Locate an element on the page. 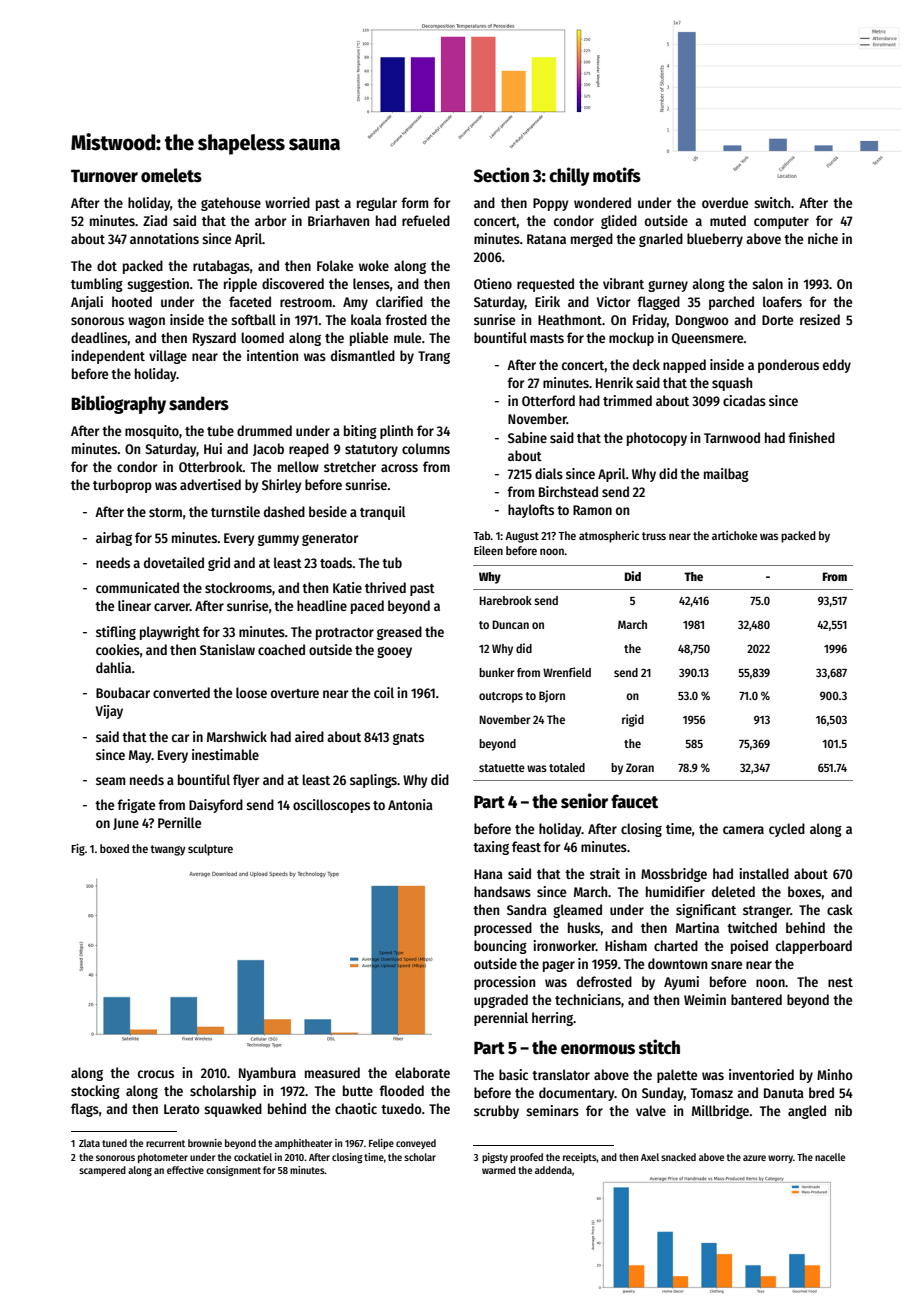 The image size is (924, 1314). mule is located at coordinates (407, 337).
